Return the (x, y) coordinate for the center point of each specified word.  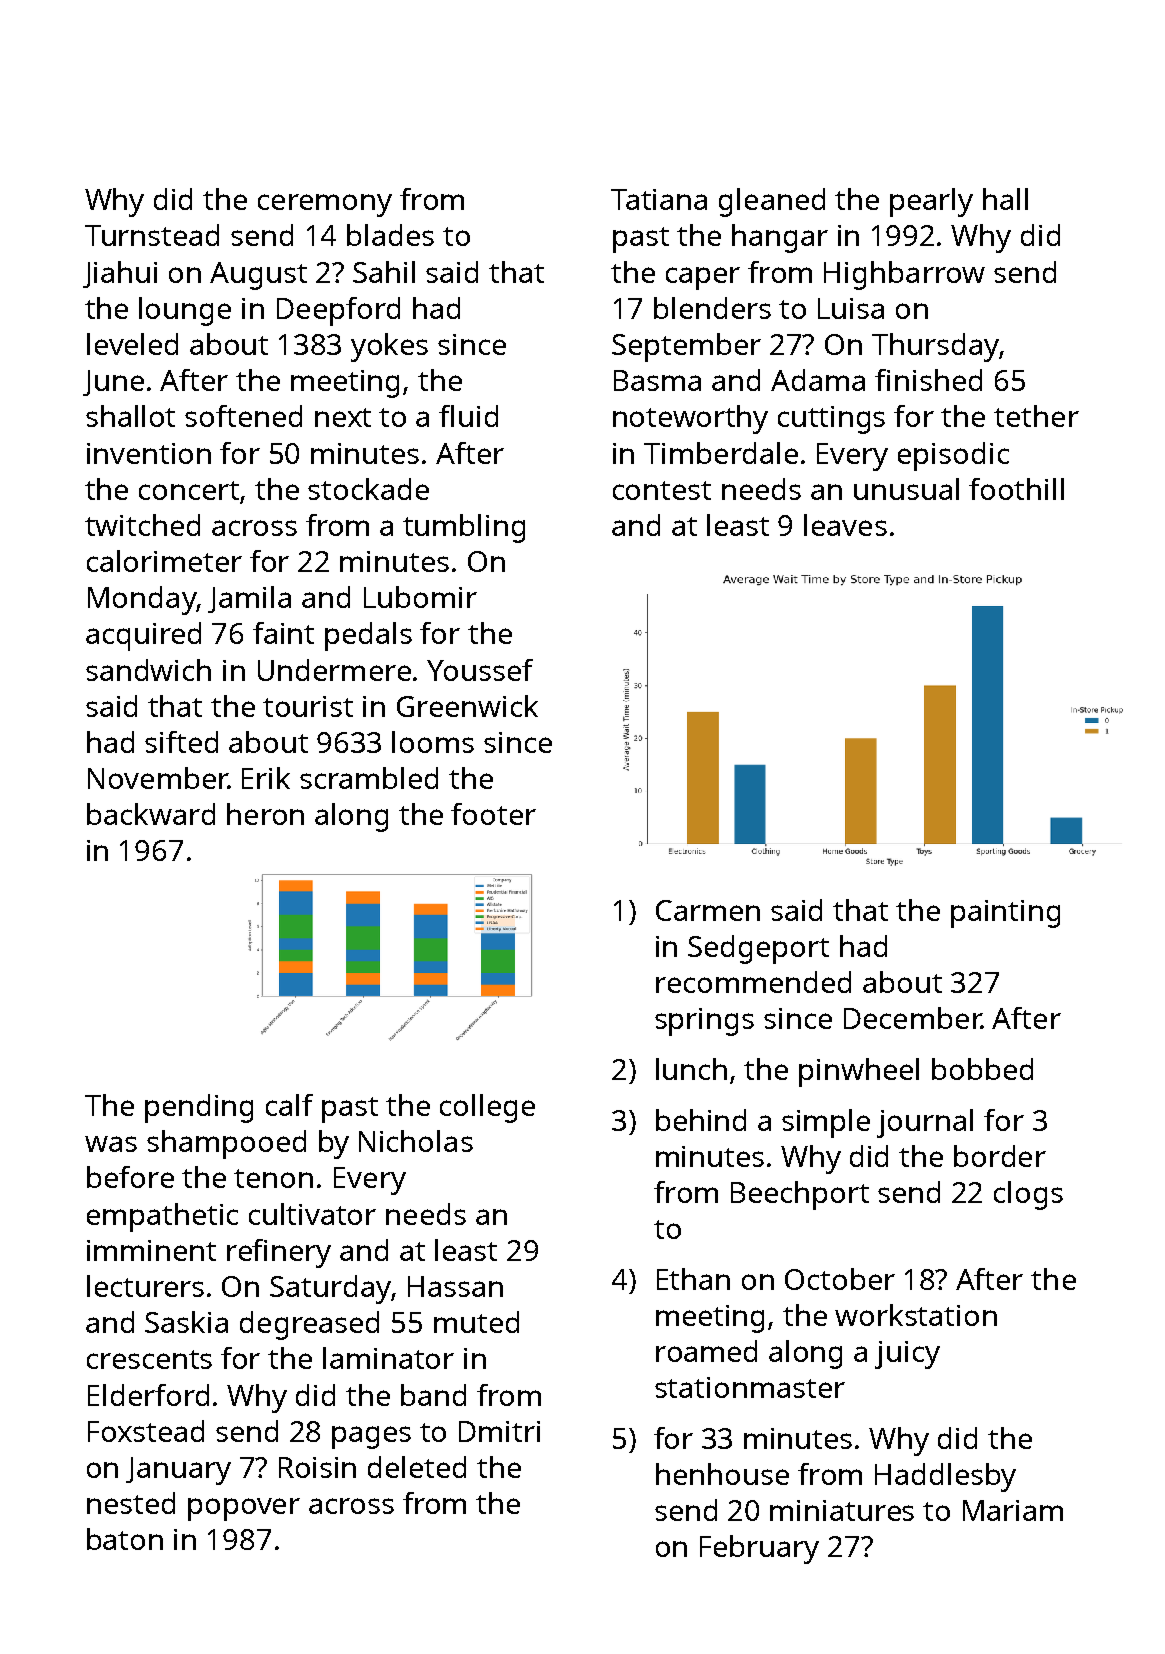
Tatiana (659, 199)
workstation (916, 1315)
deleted (417, 1467)
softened (243, 416)
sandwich (148, 670)
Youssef (480, 670)
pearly (931, 202)
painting (1005, 914)
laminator (388, 1358)
